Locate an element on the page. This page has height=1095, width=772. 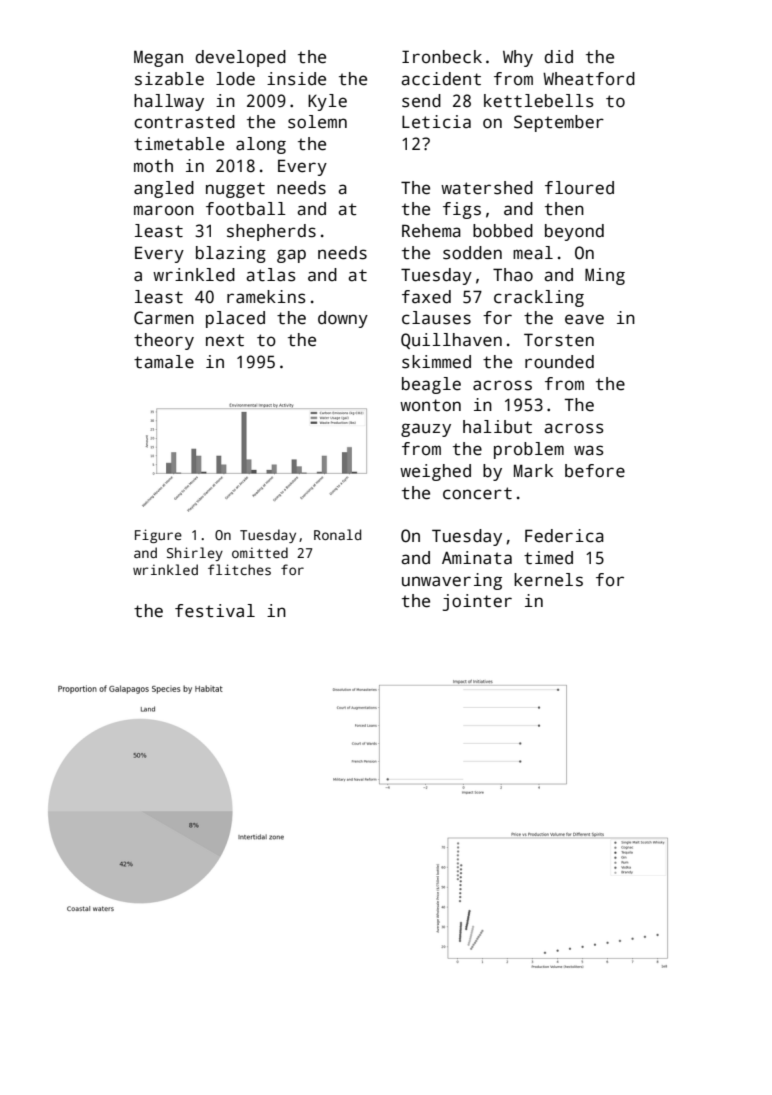
gap is located at coordinates (291, 256).
